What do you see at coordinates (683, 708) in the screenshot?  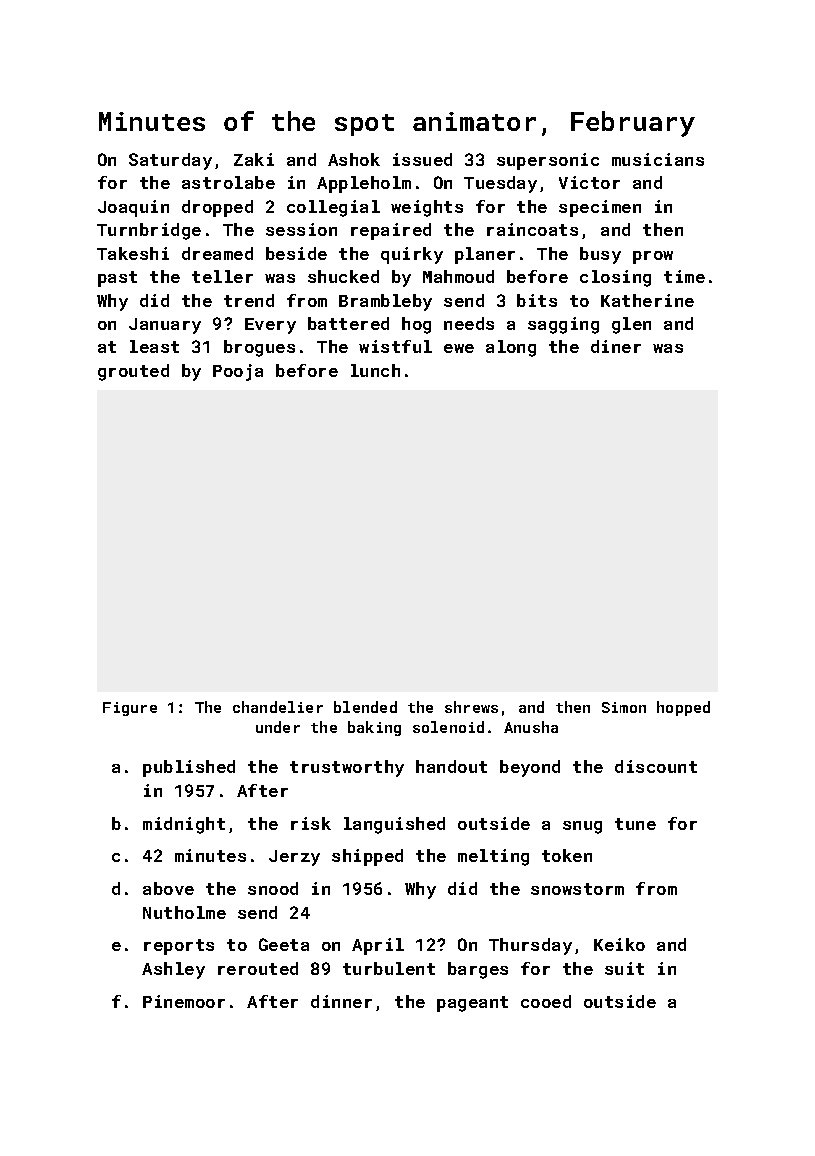 I see `hopped` at bounding box center [683, 708].
